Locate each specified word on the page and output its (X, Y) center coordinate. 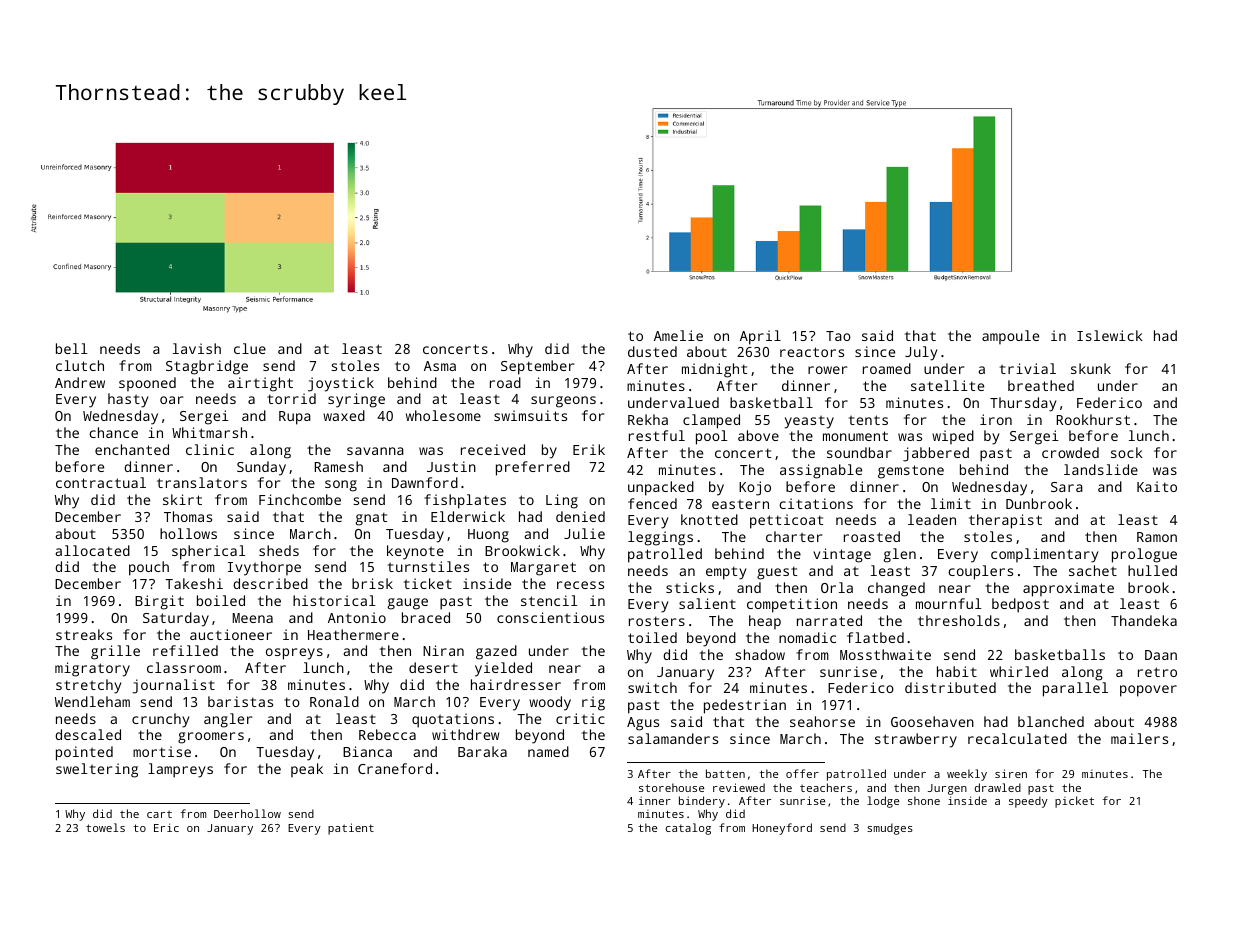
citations (816, 503)
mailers (1139, 738)
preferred (533, 468)
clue (250, 348)
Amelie (678, 335)
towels (105, 827)
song (341, 486)
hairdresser (516, 684)
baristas (240, 701)
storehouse (671, 787)
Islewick (1110, 335)
